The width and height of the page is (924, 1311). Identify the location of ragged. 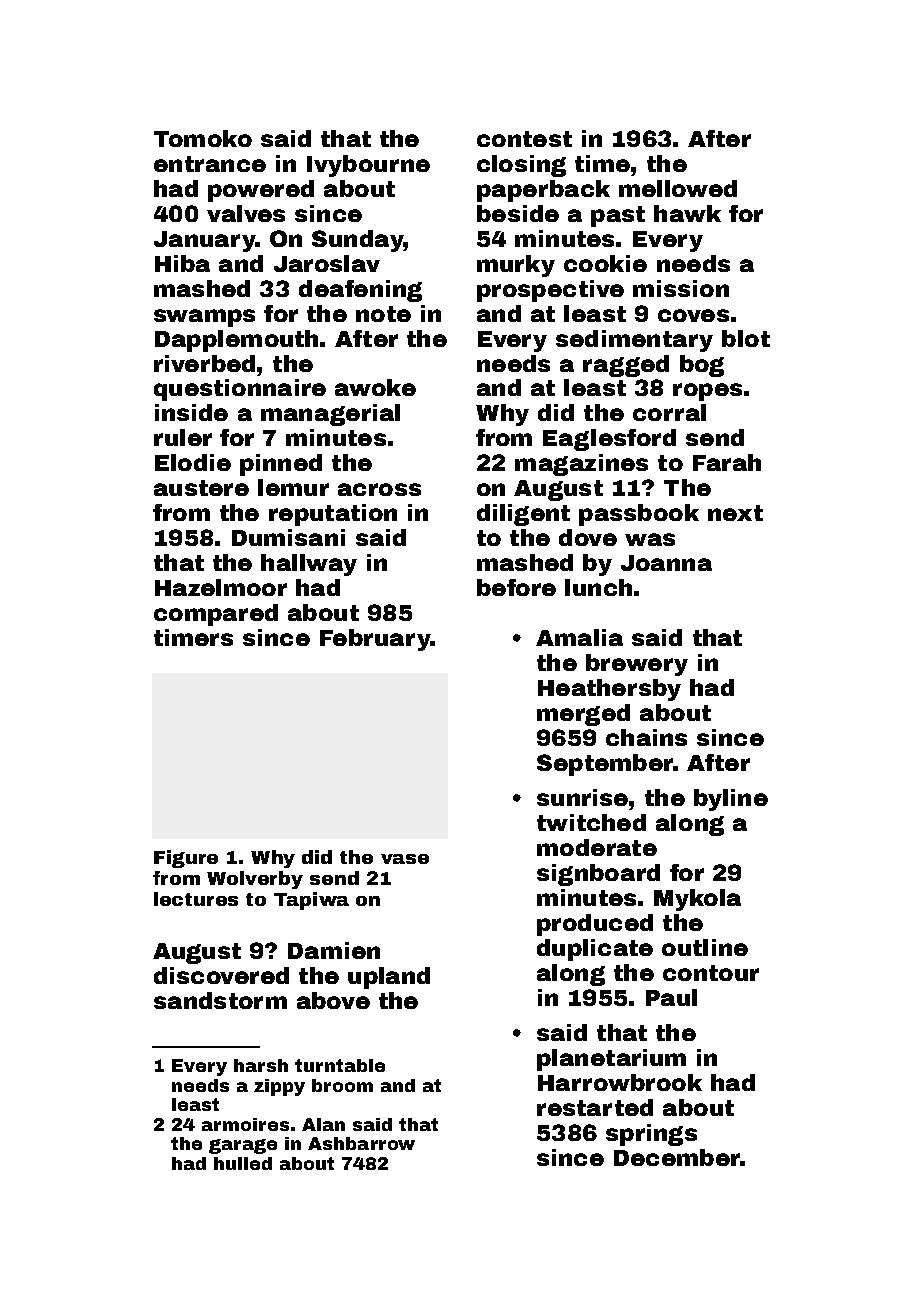
(626, 366).
